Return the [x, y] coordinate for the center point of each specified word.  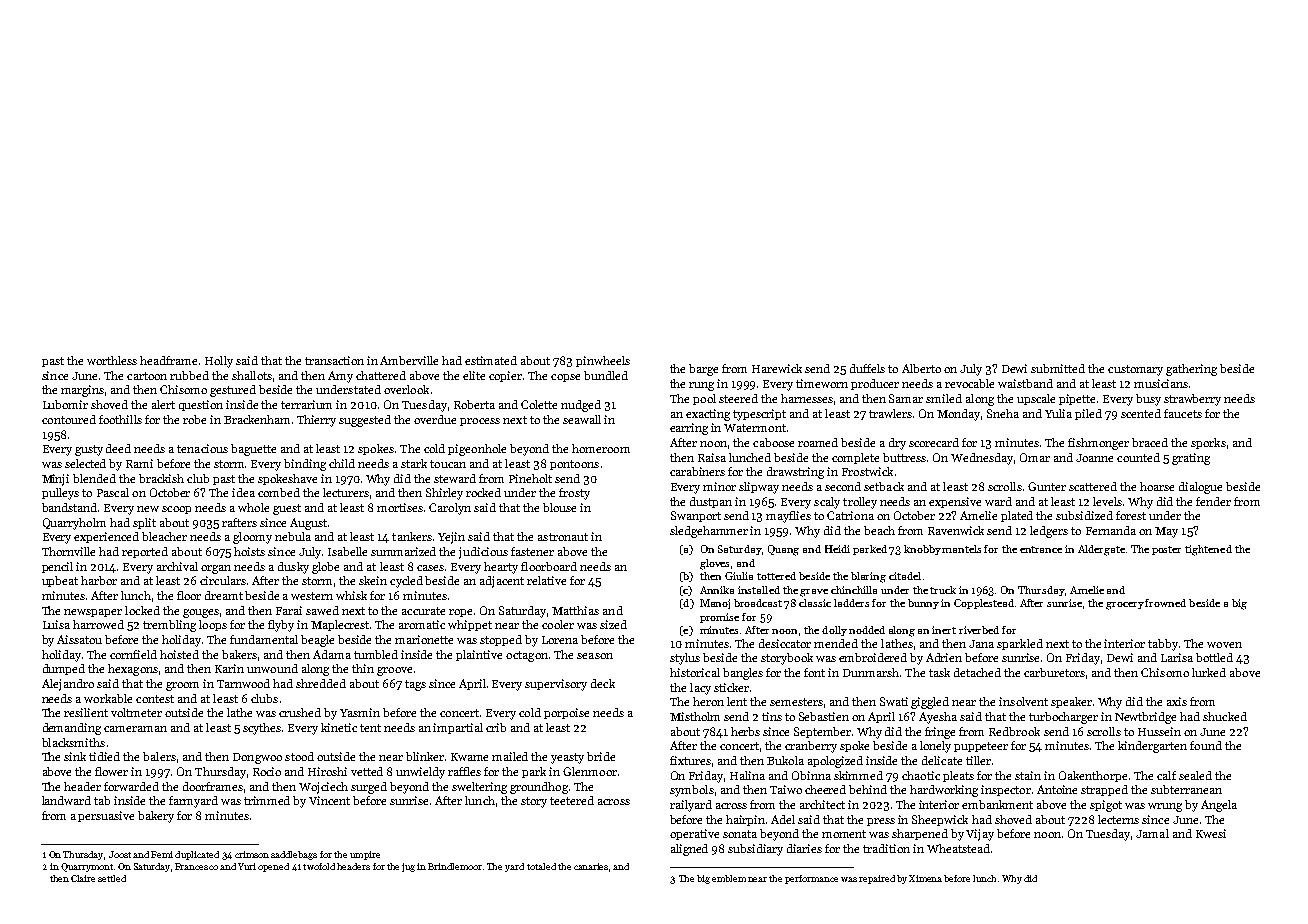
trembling [169, 626]
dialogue [1200, 488]
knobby [922, 550]
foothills [120, 419]
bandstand [69, 507]
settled [112, 878]
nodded [867, 630]
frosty [574, 494]
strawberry [1192, 400]
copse [565, 378]
